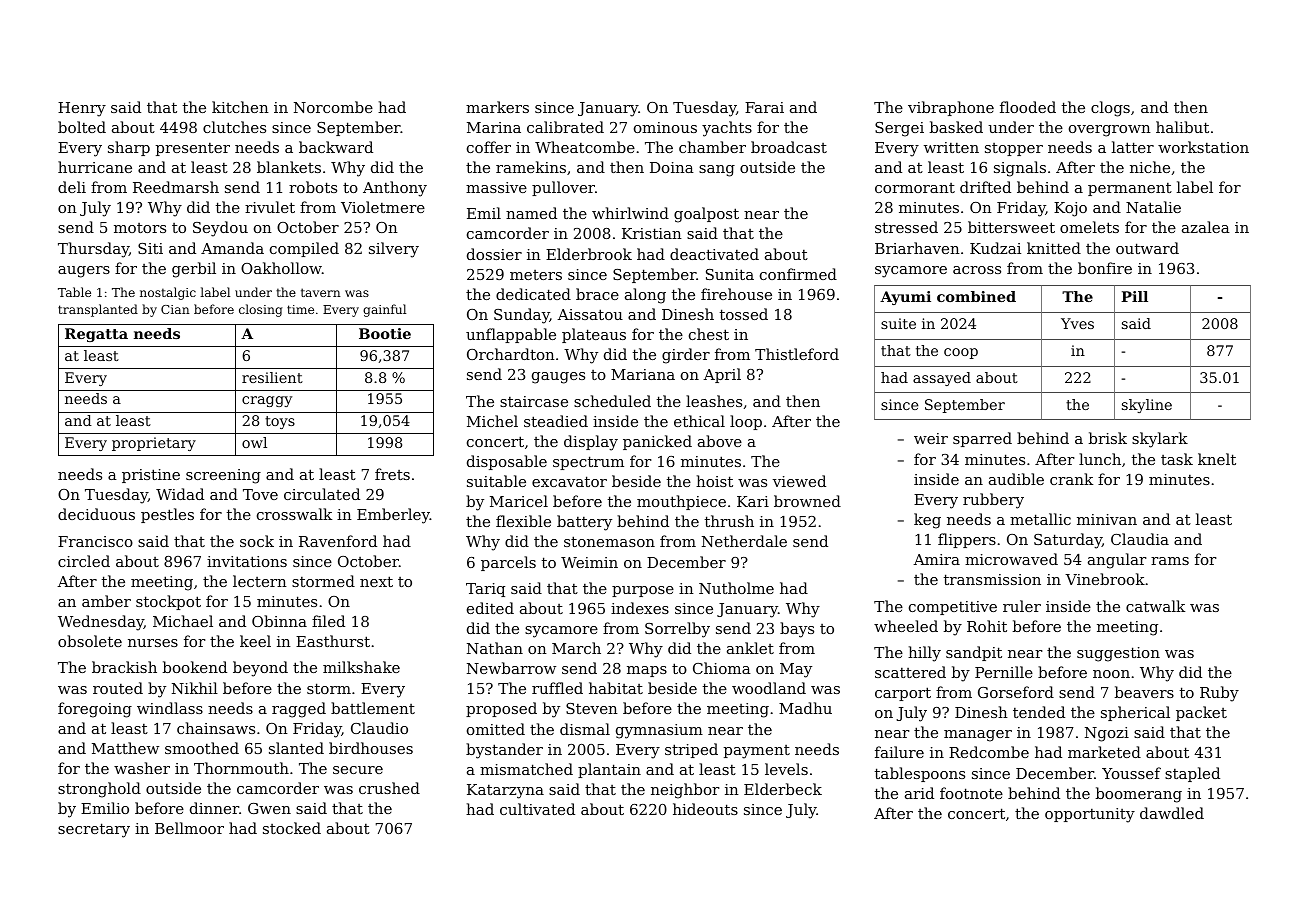 The height and width of the screenshot is (924, 1308). Describe the element at coordinates (95, 710) in the screenshot. I see `foregoing` at that location.
